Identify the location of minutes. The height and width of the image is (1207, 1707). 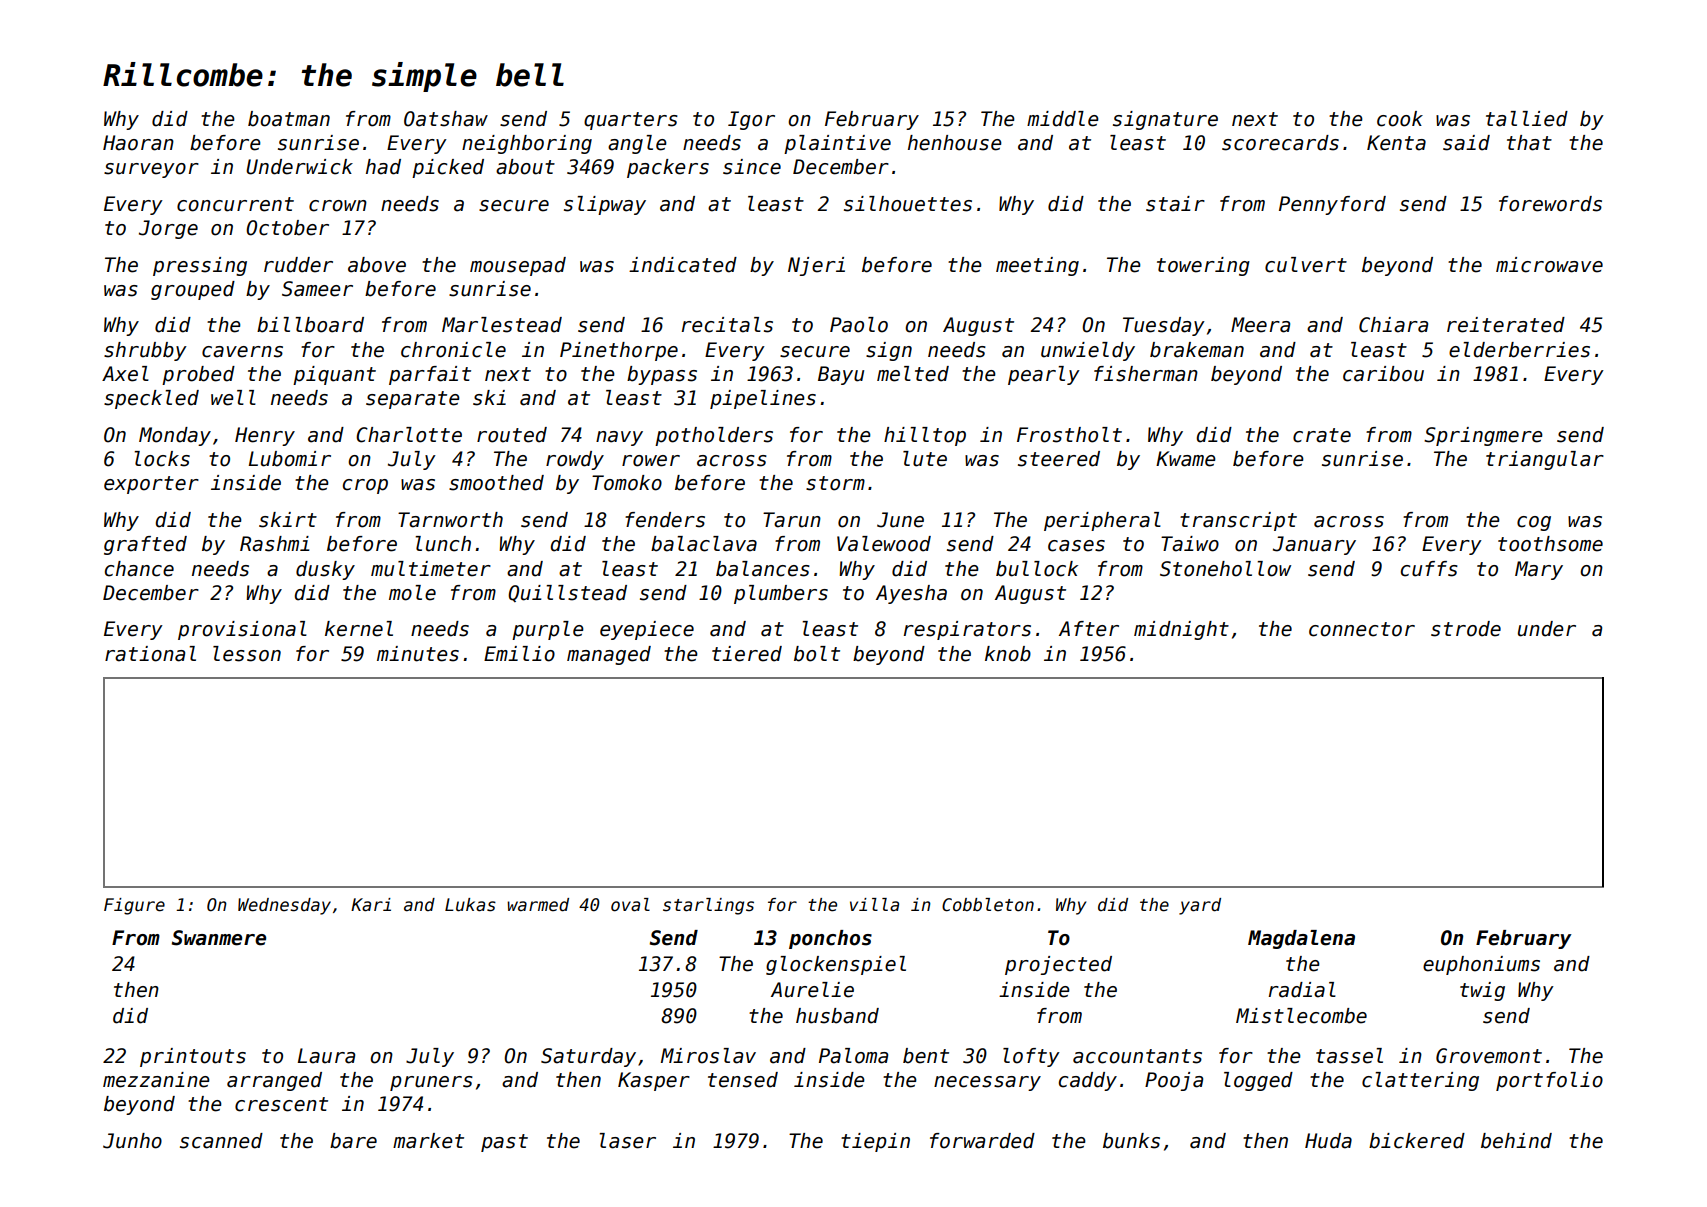
(418, 654).
